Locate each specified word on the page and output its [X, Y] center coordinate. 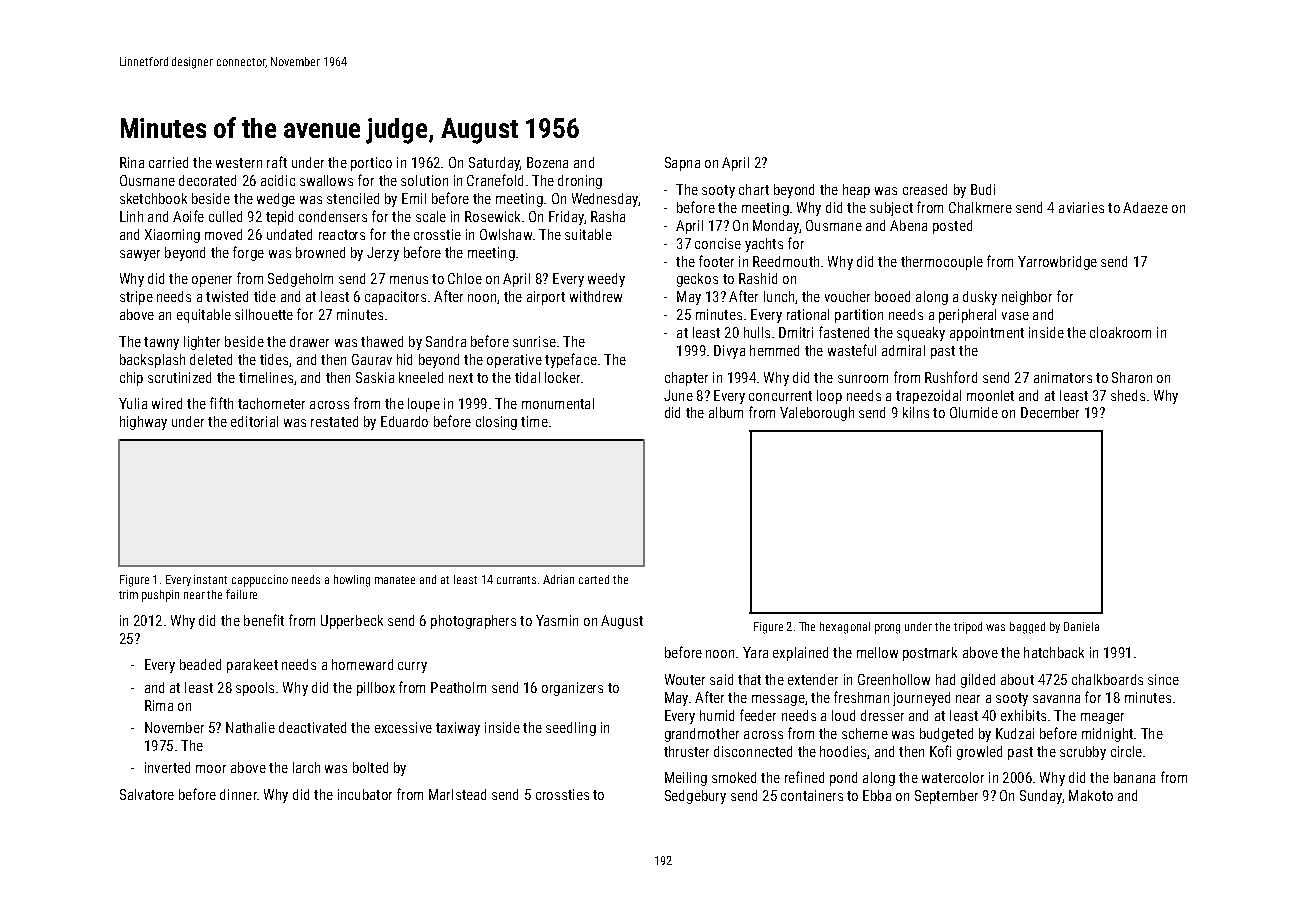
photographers [473, 622]
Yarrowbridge [1057, 263]
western [239, 163]
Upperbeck [352, 622]
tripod [968, 628]
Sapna [682, 164]
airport [546, 298]
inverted [167, 767]
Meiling [686, 779]
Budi [983, 189]
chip [131, 379]
